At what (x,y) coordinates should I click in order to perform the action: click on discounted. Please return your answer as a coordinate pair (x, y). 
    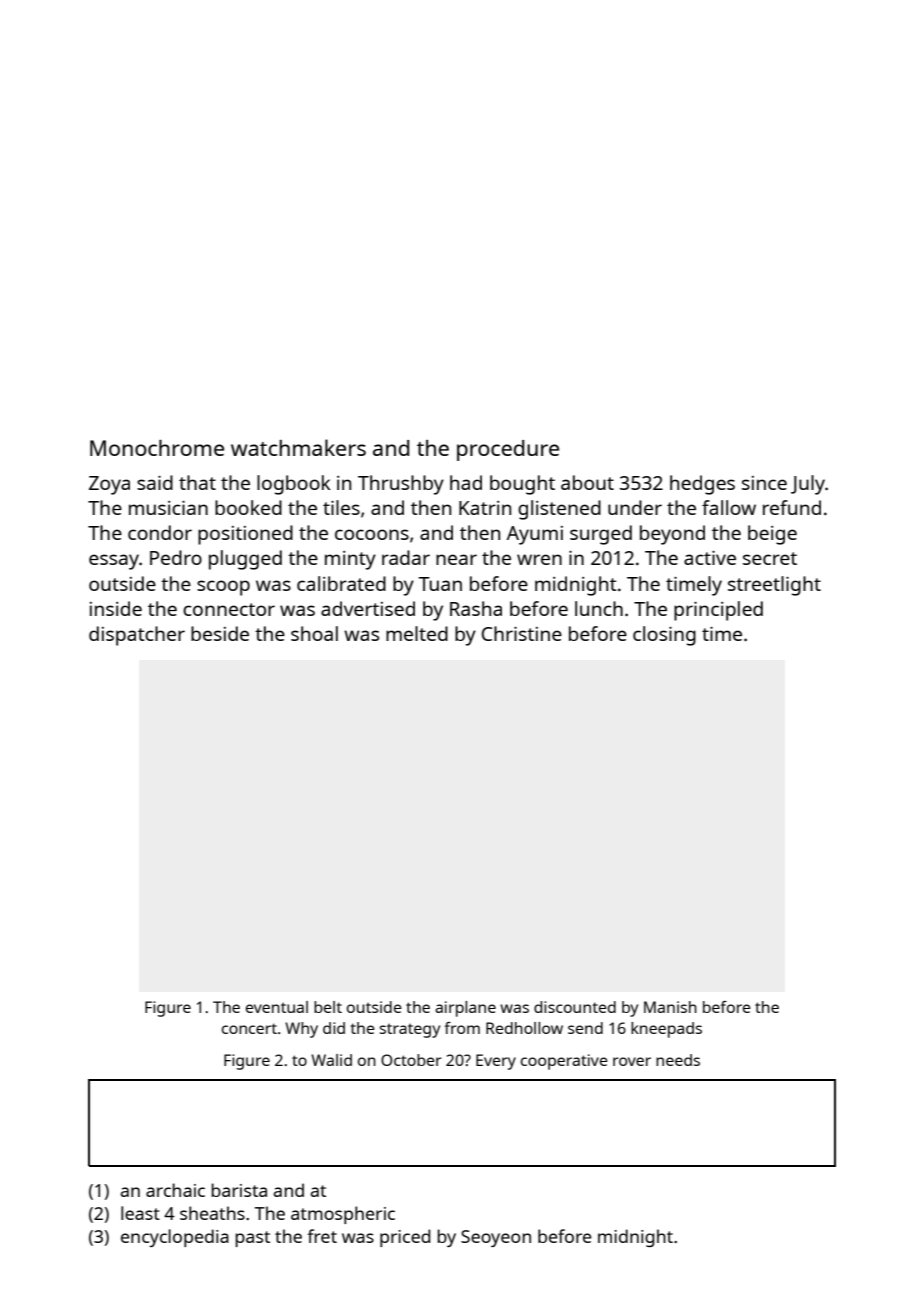
    Looking at the image, I should click on (575, 1007).
